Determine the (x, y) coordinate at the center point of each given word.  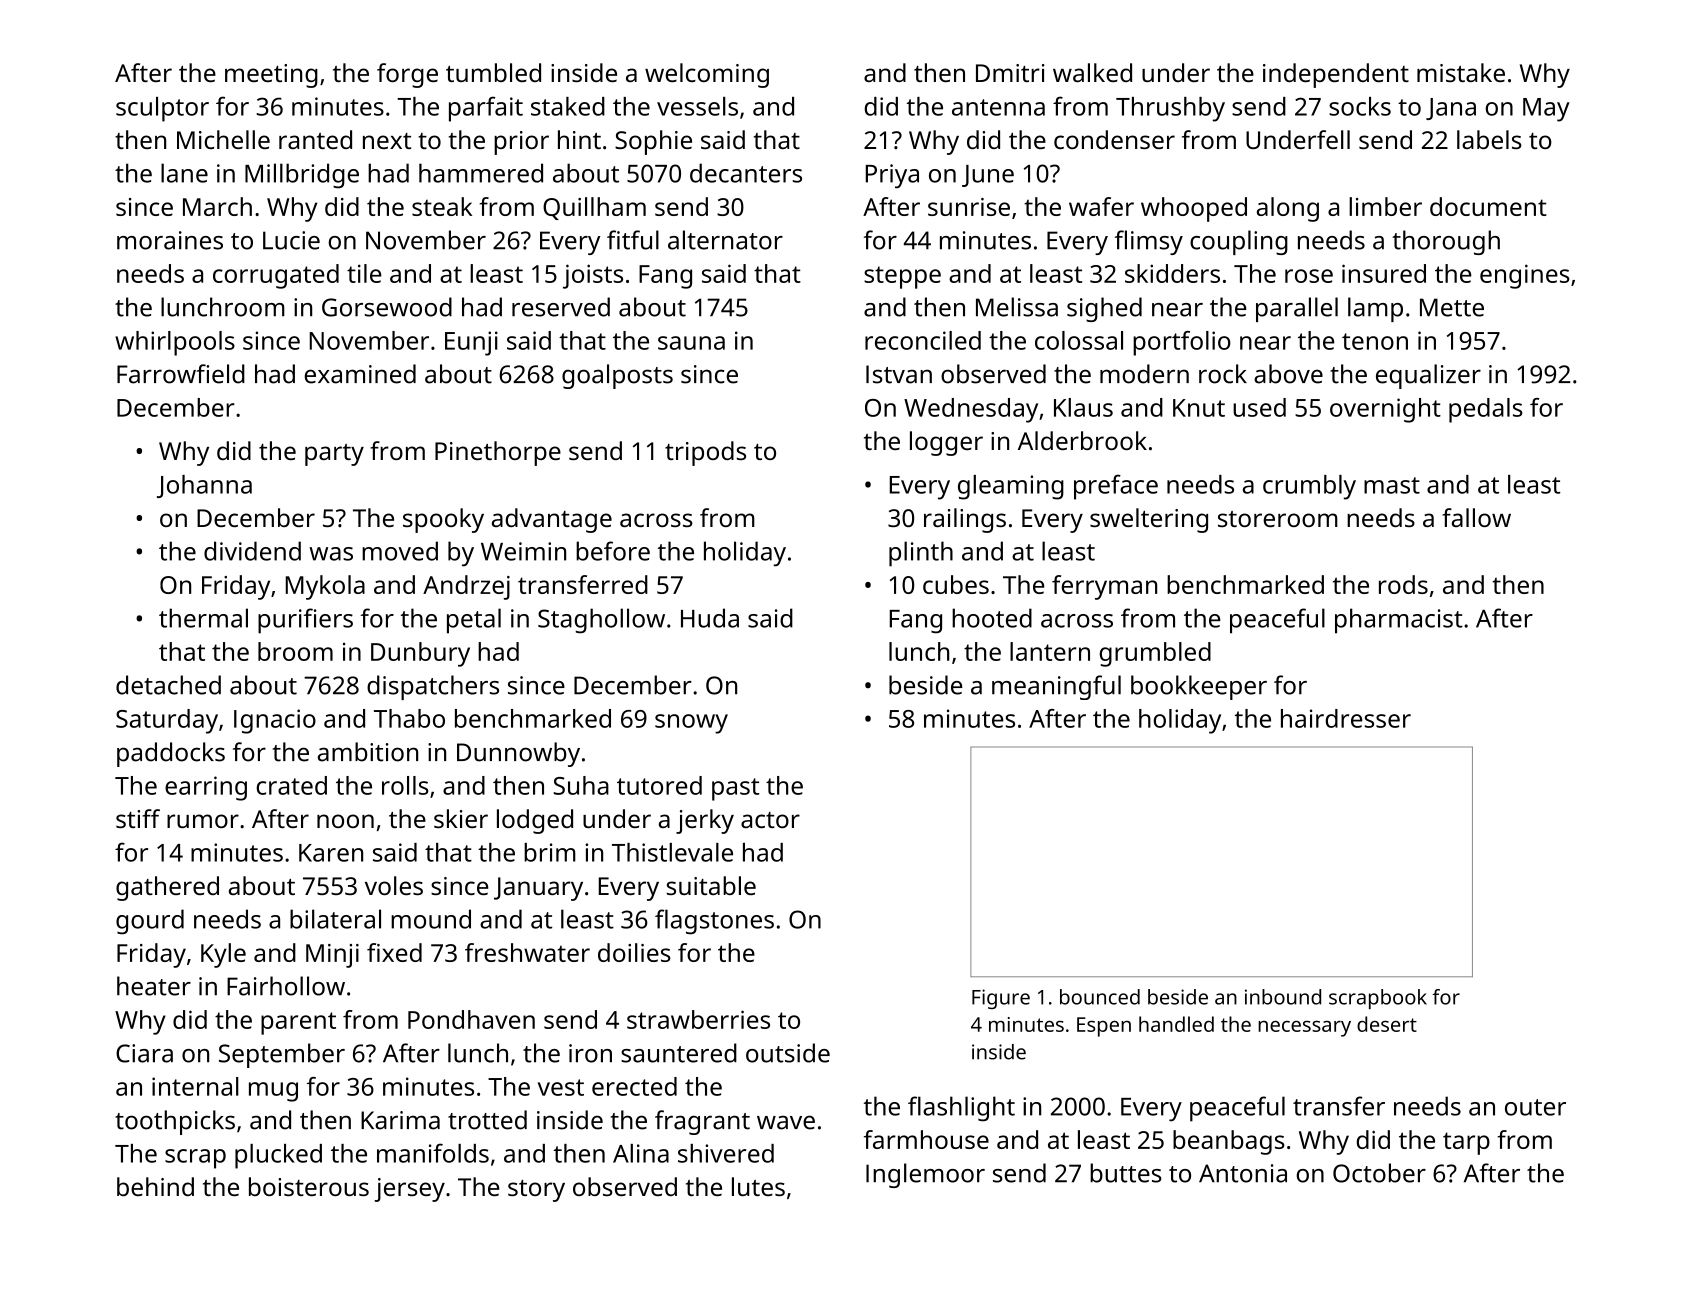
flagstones (714, 922)
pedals (1486, 410)
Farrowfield (181, 374)
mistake (1461, 72)
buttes (1126, 1173)
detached (168, 685)
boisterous (309, 1186)
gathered (167, 888)
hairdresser (1346, 718)
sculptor (162, 109)
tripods (705, 453)
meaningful (1056, 687)
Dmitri (1010, 73)
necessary (1304, 1028)
